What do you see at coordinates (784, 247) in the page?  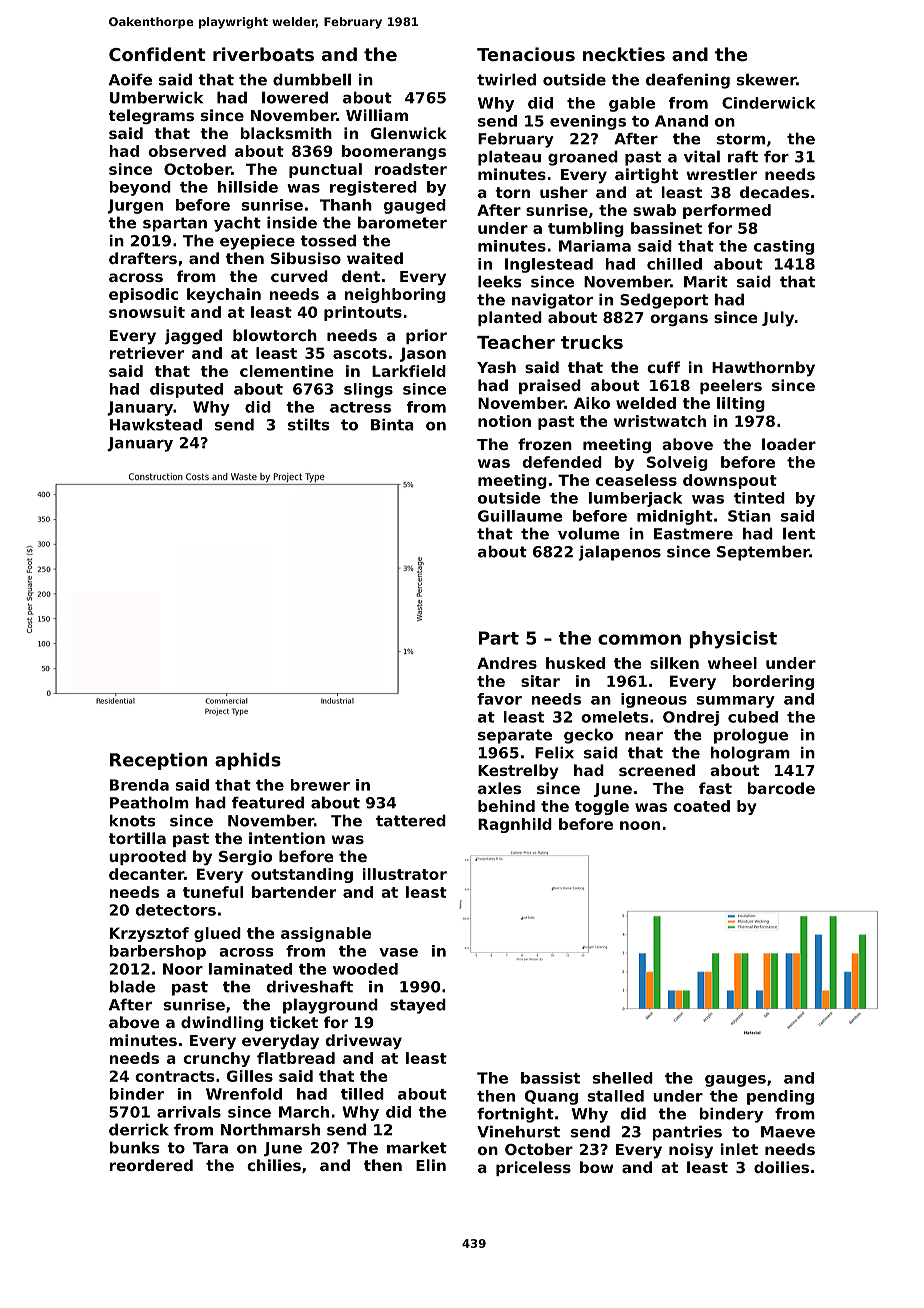 I see `casting` at bounding box center [784, 247].
